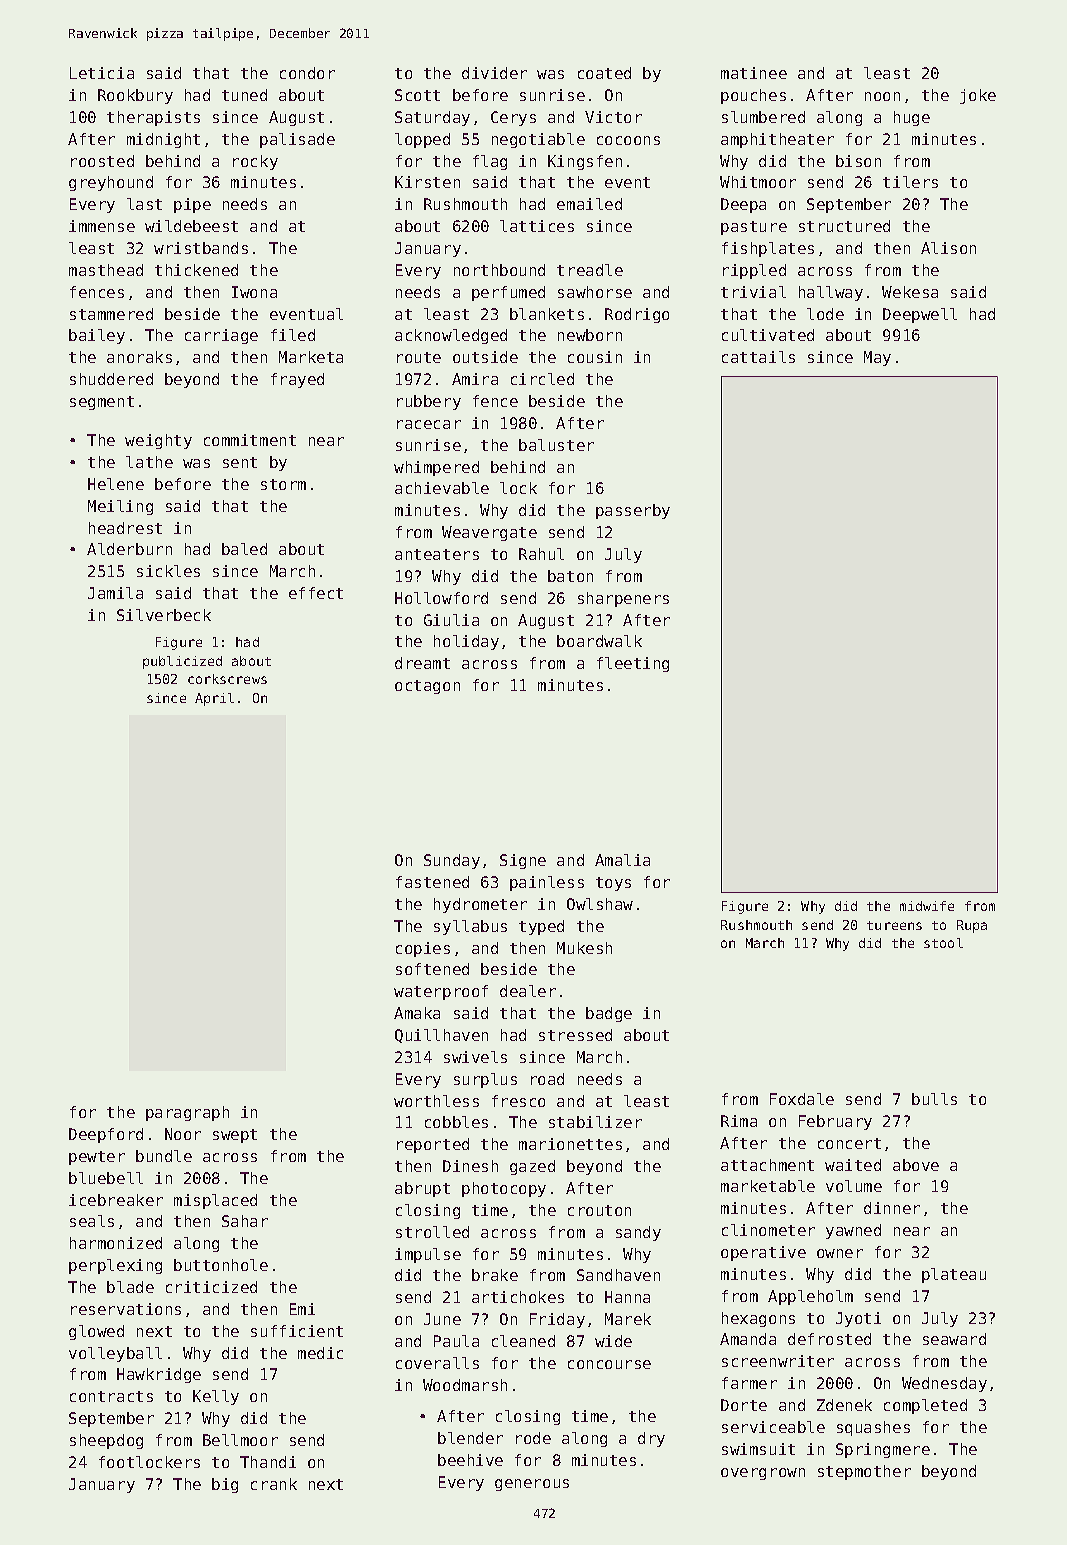 The image size is (1067, 1545). I want to click on midwife, so click(927, 906).
